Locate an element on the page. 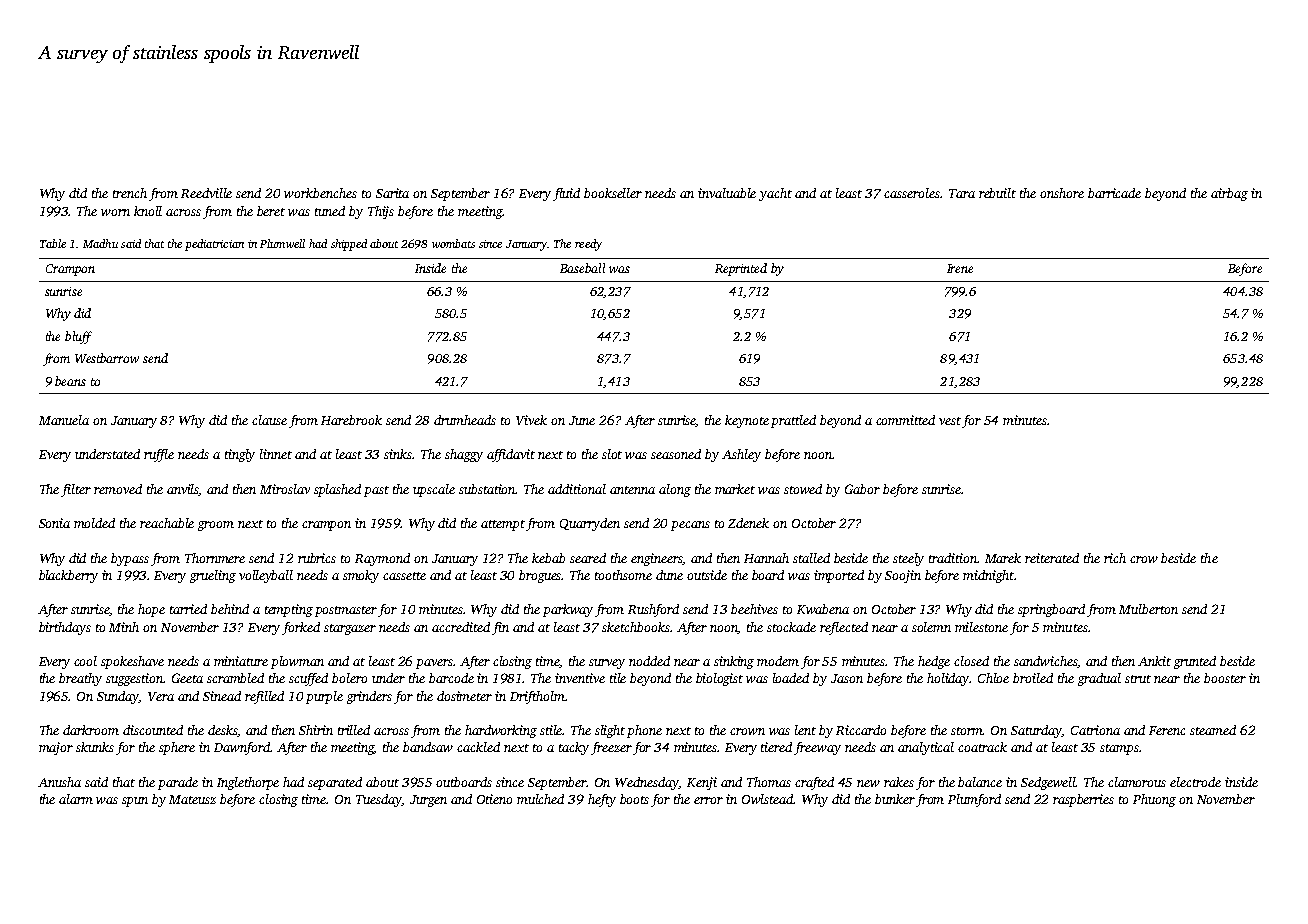 The width and height of the image is (1308, 924). Harebrook is located at coordinates (351, 420).
